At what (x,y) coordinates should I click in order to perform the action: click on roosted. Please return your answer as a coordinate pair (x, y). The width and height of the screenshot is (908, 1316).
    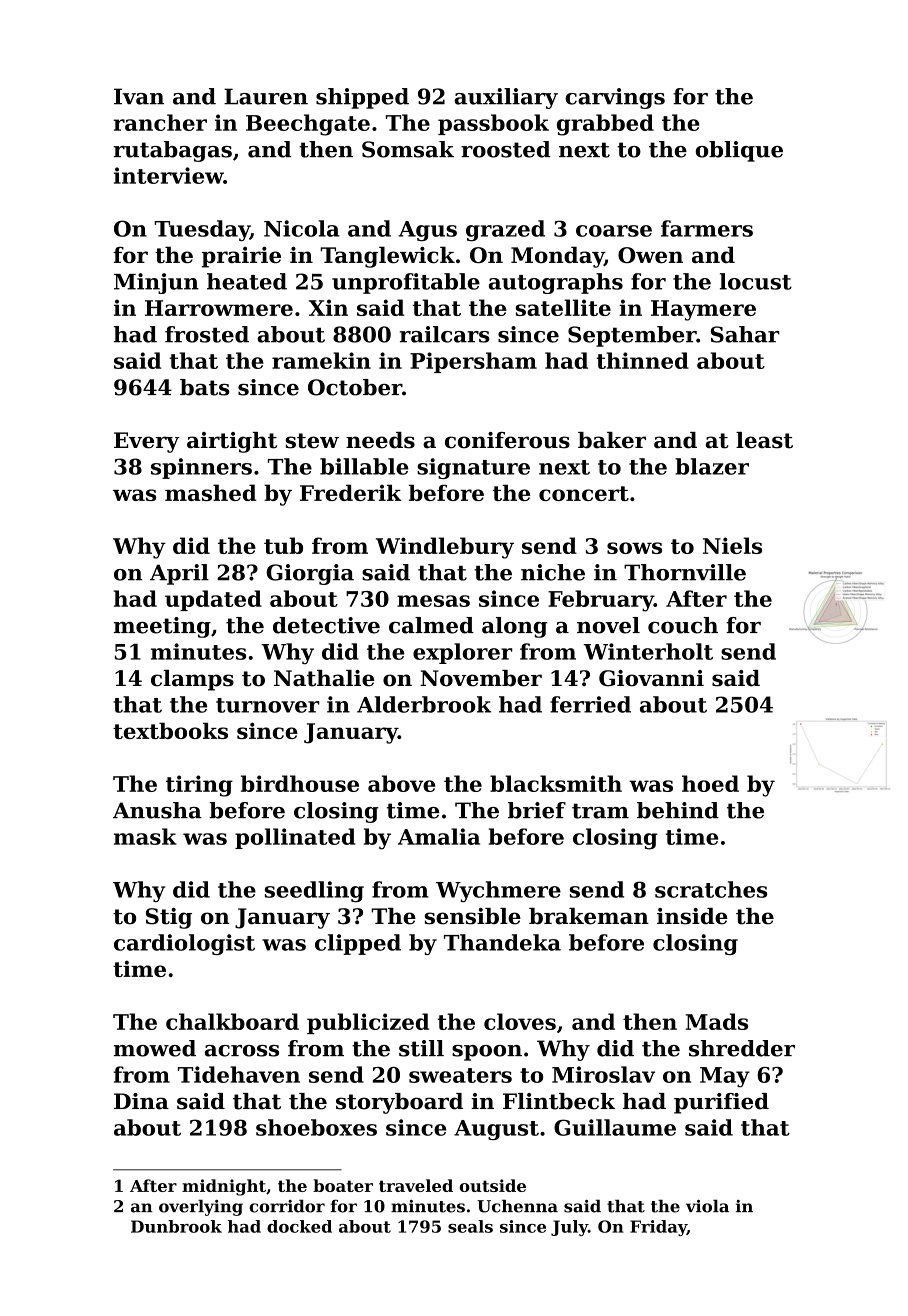
    Looking at the image, I should click on (506, 149).
